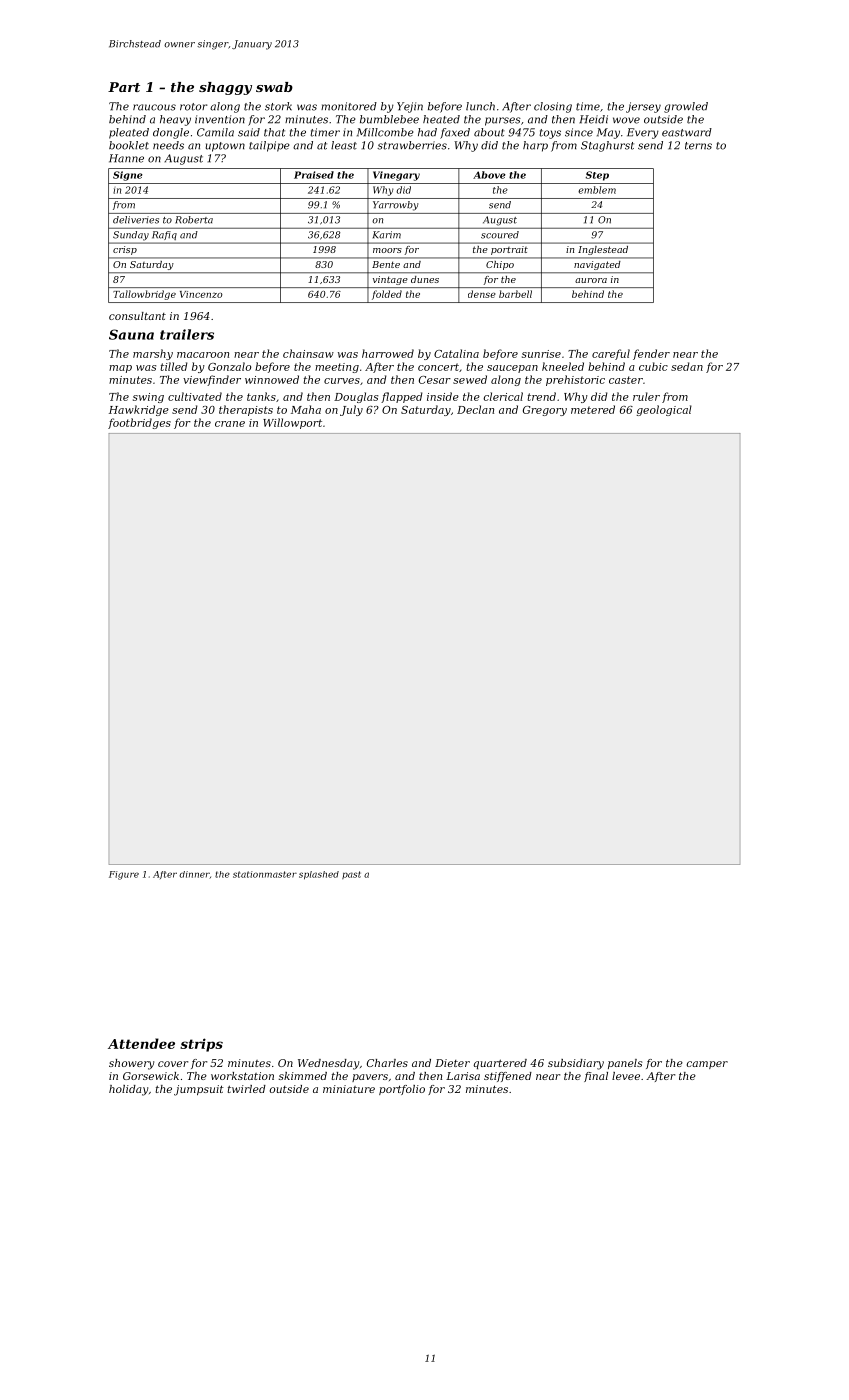 Image resolution: width=849 pixels, height=1400 pixels. What do you see at coordinates (349, 106) in the document?
I see `monitored` at bounding box center [349, 106].
